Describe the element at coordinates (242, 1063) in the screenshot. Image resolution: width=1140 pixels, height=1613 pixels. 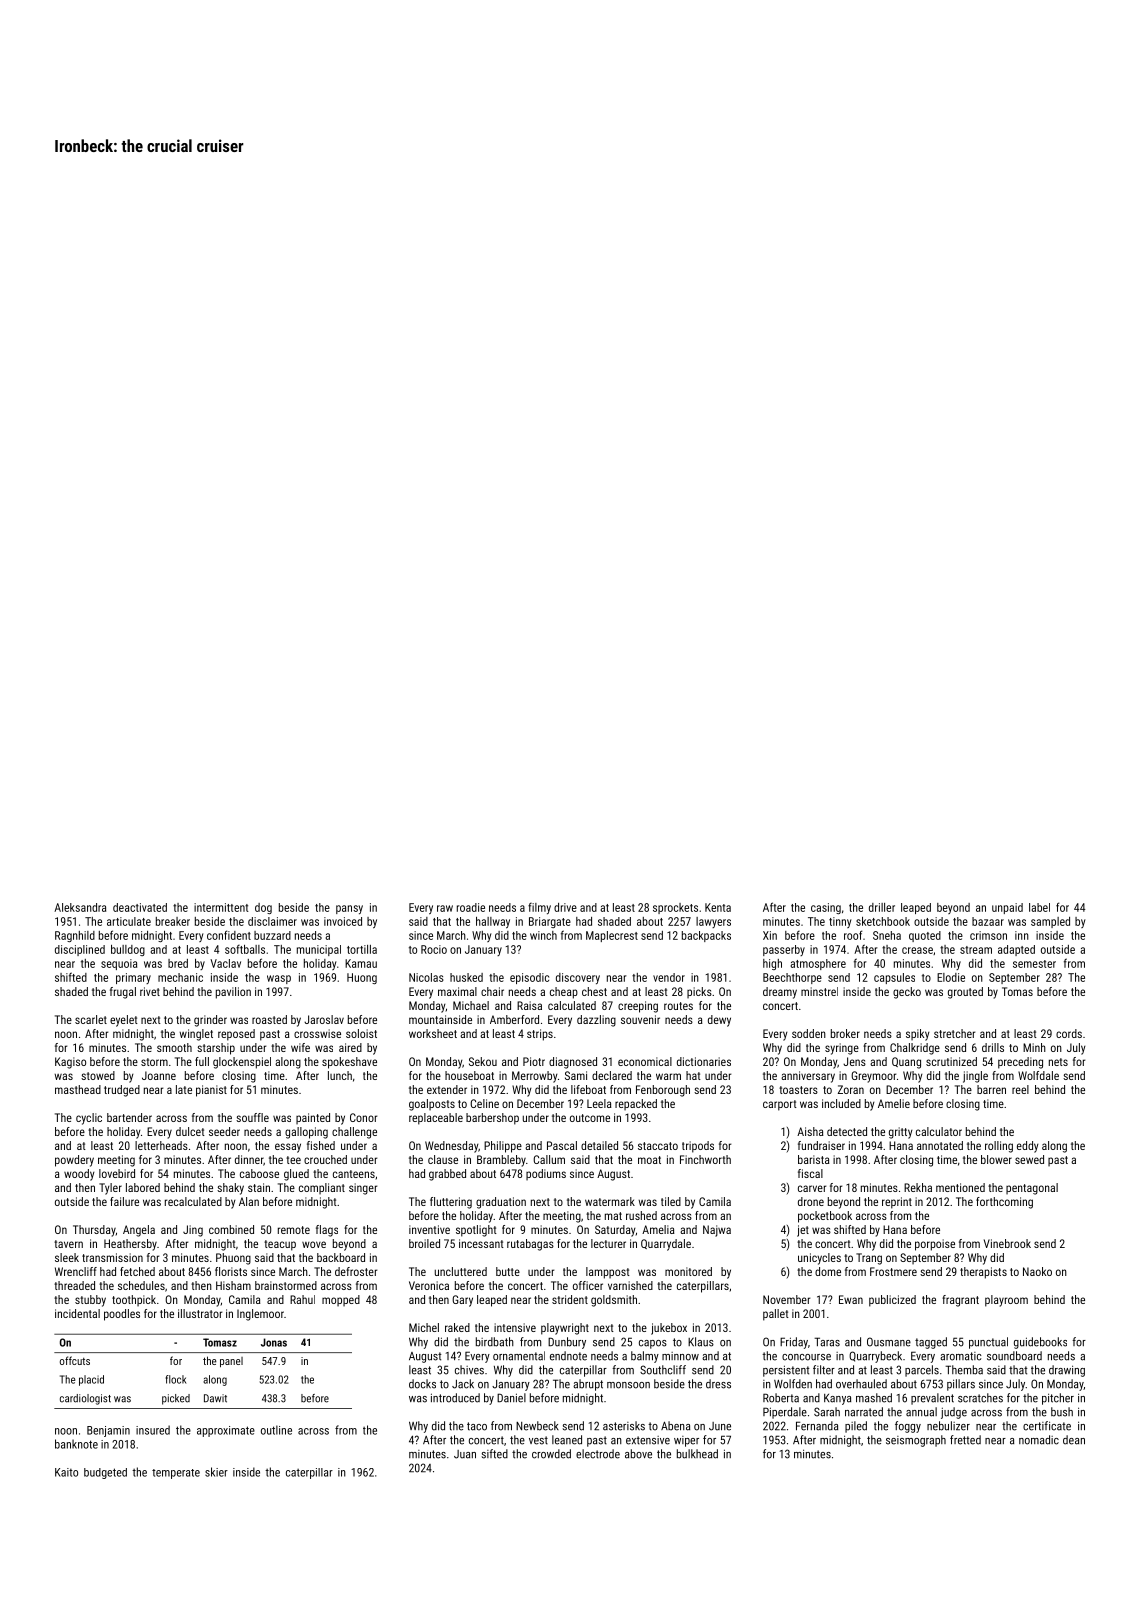
I see `glockenspiel` at that location.
